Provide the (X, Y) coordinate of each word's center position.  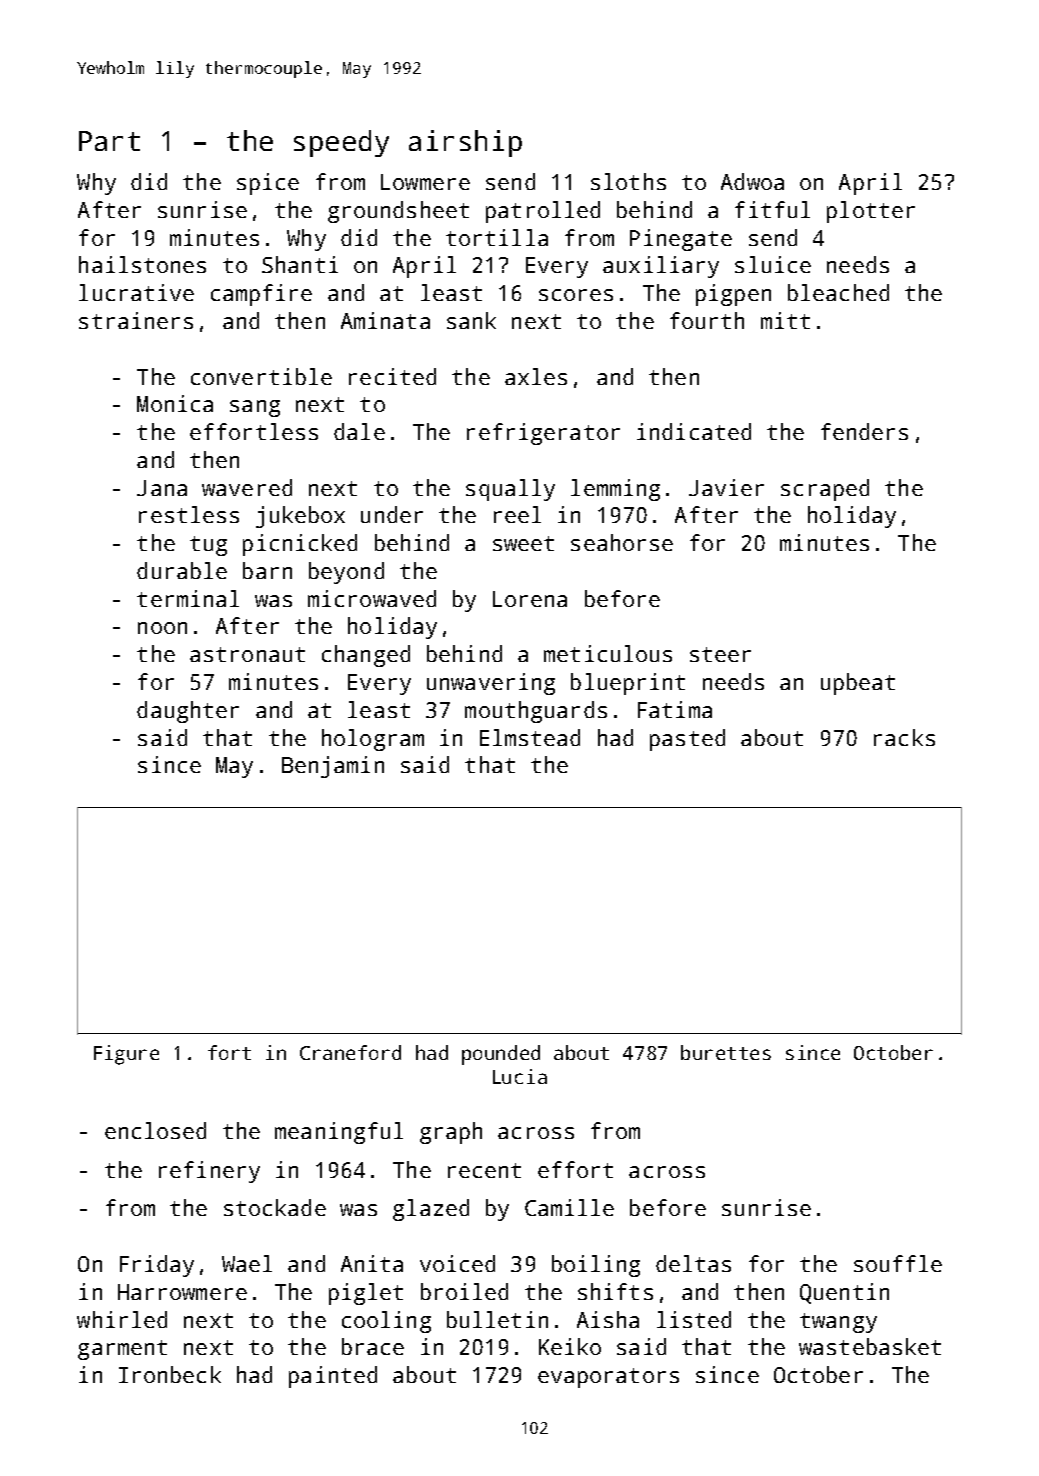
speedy (341, 143)
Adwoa (752, 181)
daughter (188, 712)
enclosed (155, 1130)
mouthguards (536, 712)
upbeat (858, 684)
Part (109, 141)
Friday (157, 1266)
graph (451, 1133)
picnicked (300, 545)
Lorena (530, 599)
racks (904, 737)
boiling (596, 1266)
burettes (726, 1052)
